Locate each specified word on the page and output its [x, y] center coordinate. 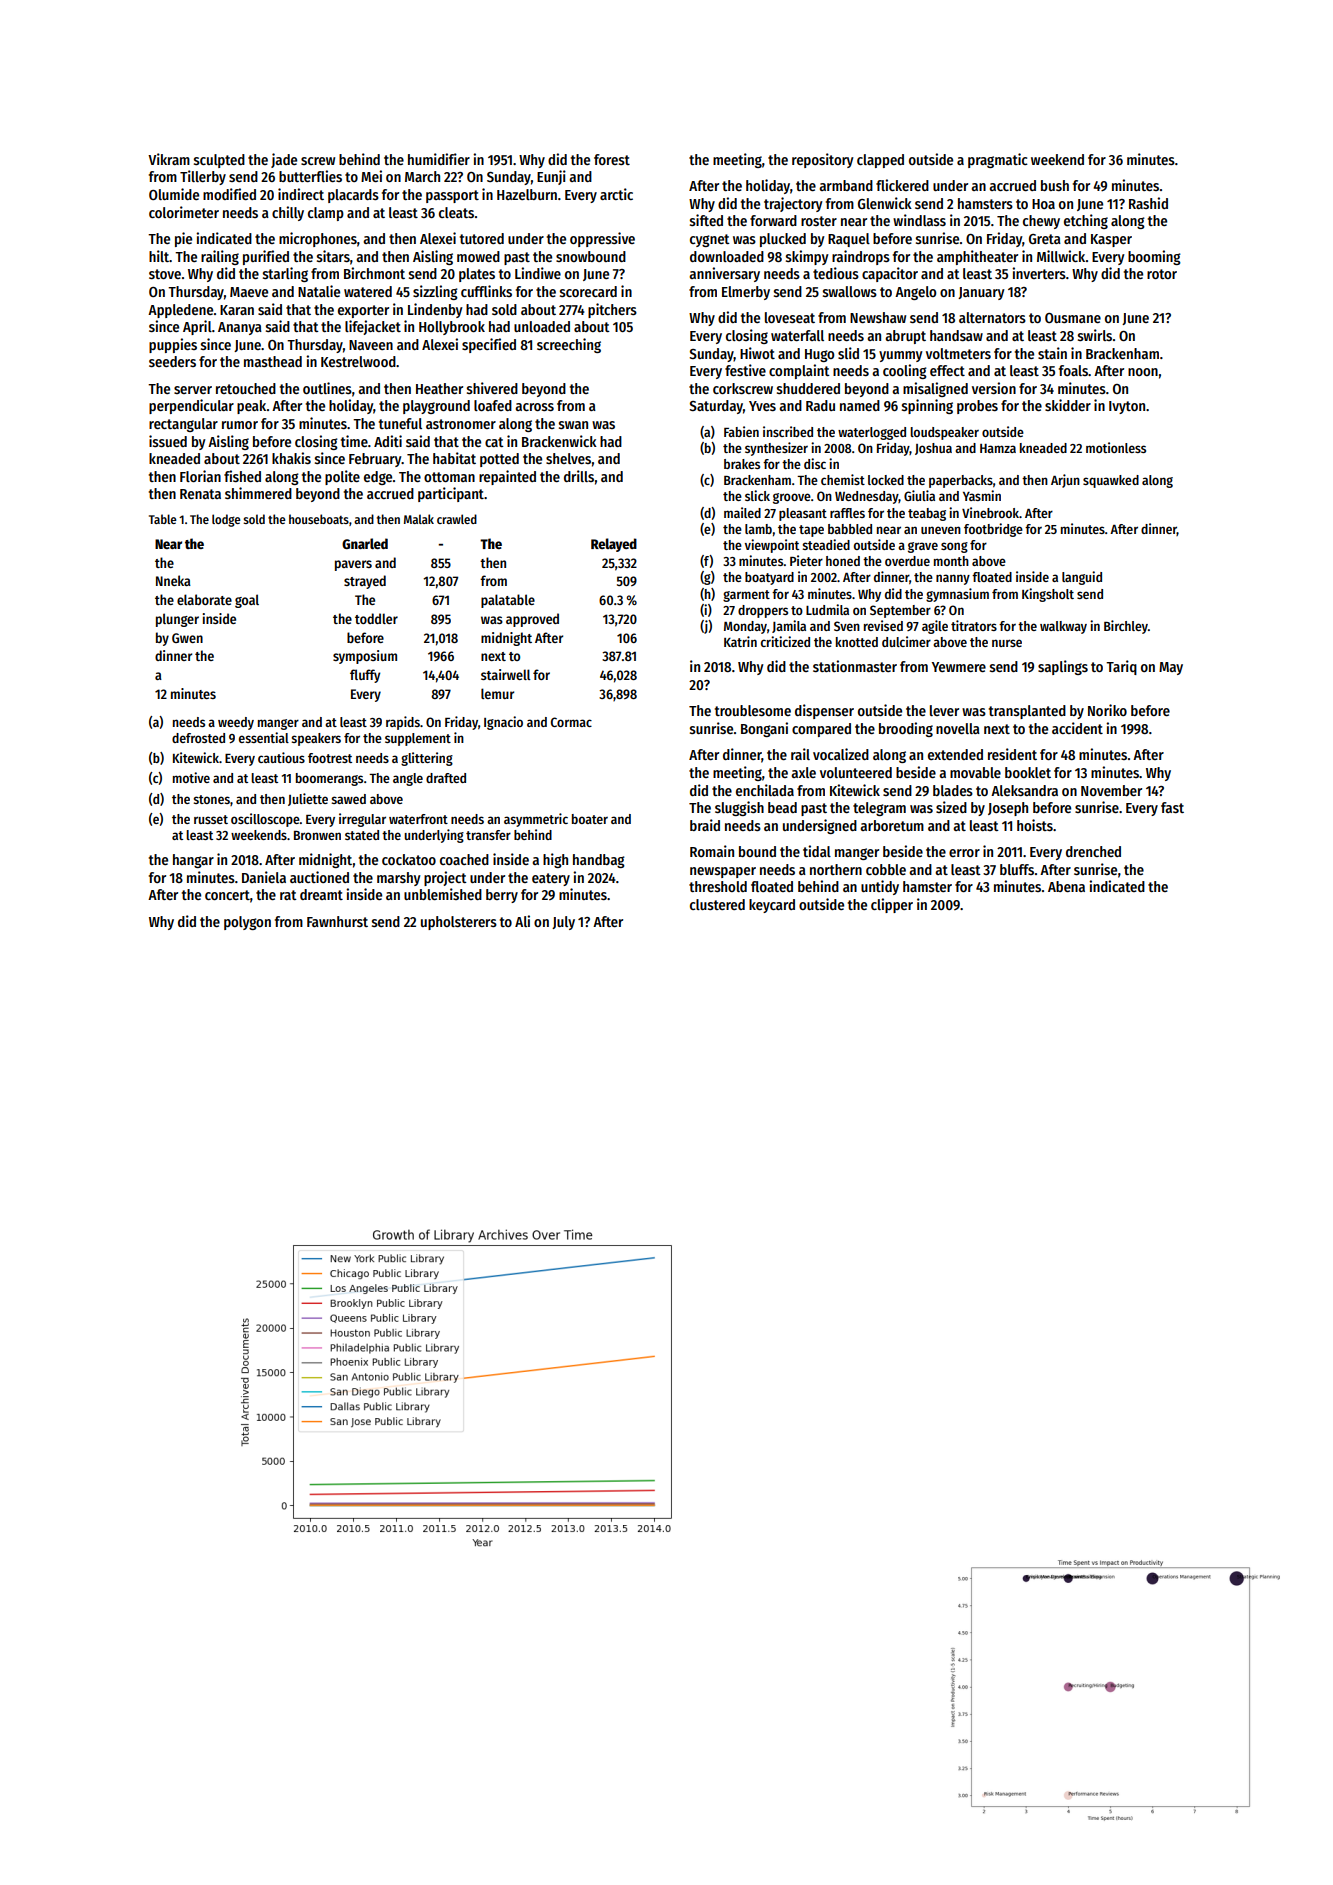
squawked [1111, 481]
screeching [569, 345]
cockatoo [409, 859]
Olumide [174, 194]
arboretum [892, 825]
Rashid [1148, 203]
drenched [1093, 851]
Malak [419, 519]
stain [1052, 353]
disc [815, 463]
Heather [439, 388]
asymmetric [536, 820]
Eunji [551, 177]
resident [1012, 754]
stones [211, 799]
